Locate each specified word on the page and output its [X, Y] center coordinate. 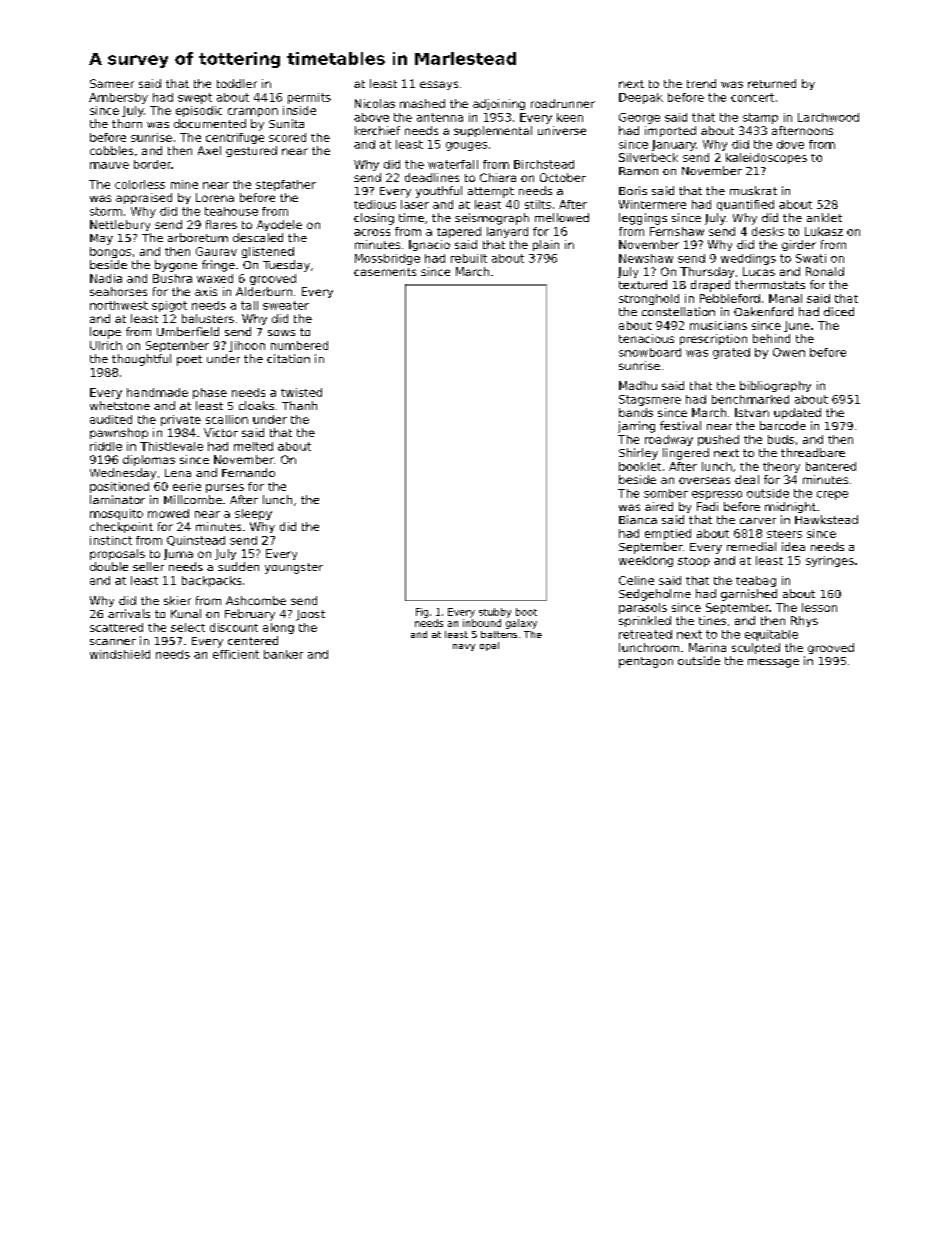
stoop [694, 562]
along [278, 628]
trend [701, 83]
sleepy [253, 514]
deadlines [432, 177]
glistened [268, 252]
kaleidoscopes [766, 158]
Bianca [638, 519]
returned [772, 83]
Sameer [112, 83]
